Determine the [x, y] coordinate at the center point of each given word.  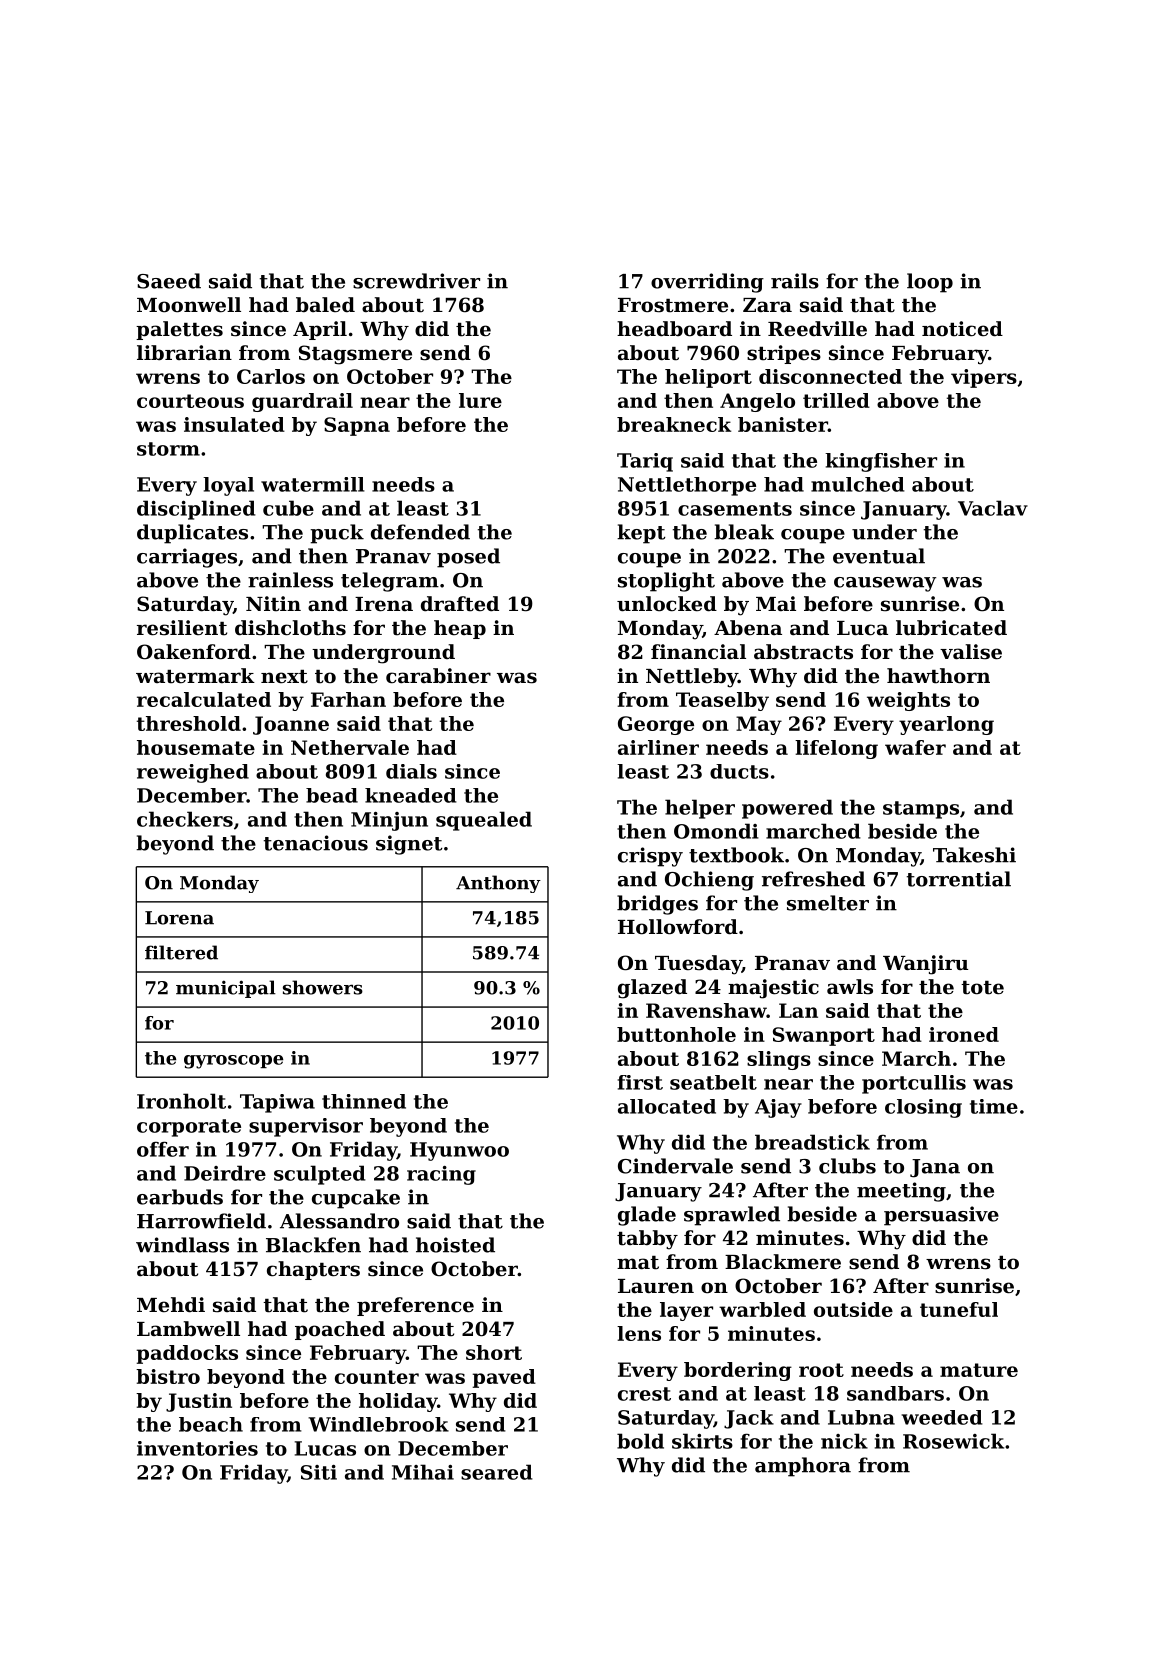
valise [971, 652]
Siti [319, 1472]
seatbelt [713, 1082]
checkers [185, 819]
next [284, 677]
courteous [190, 401]
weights [908, 701]
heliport [708, 378]
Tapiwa [277, 1103]
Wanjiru [925, 965]
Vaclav [993, 508]
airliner [658, 747]
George [656, 725]
